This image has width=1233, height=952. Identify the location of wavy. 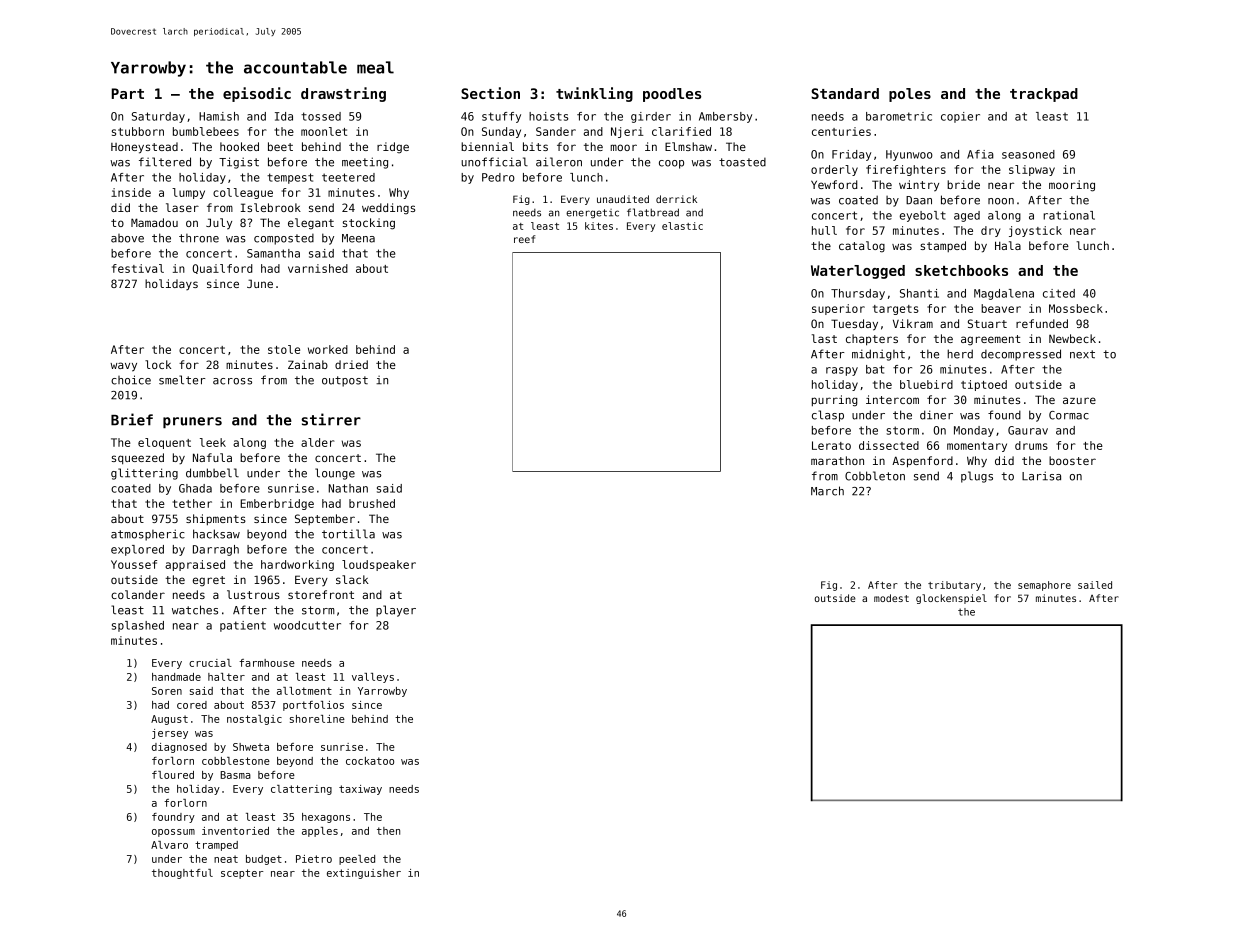
(123, 367).
